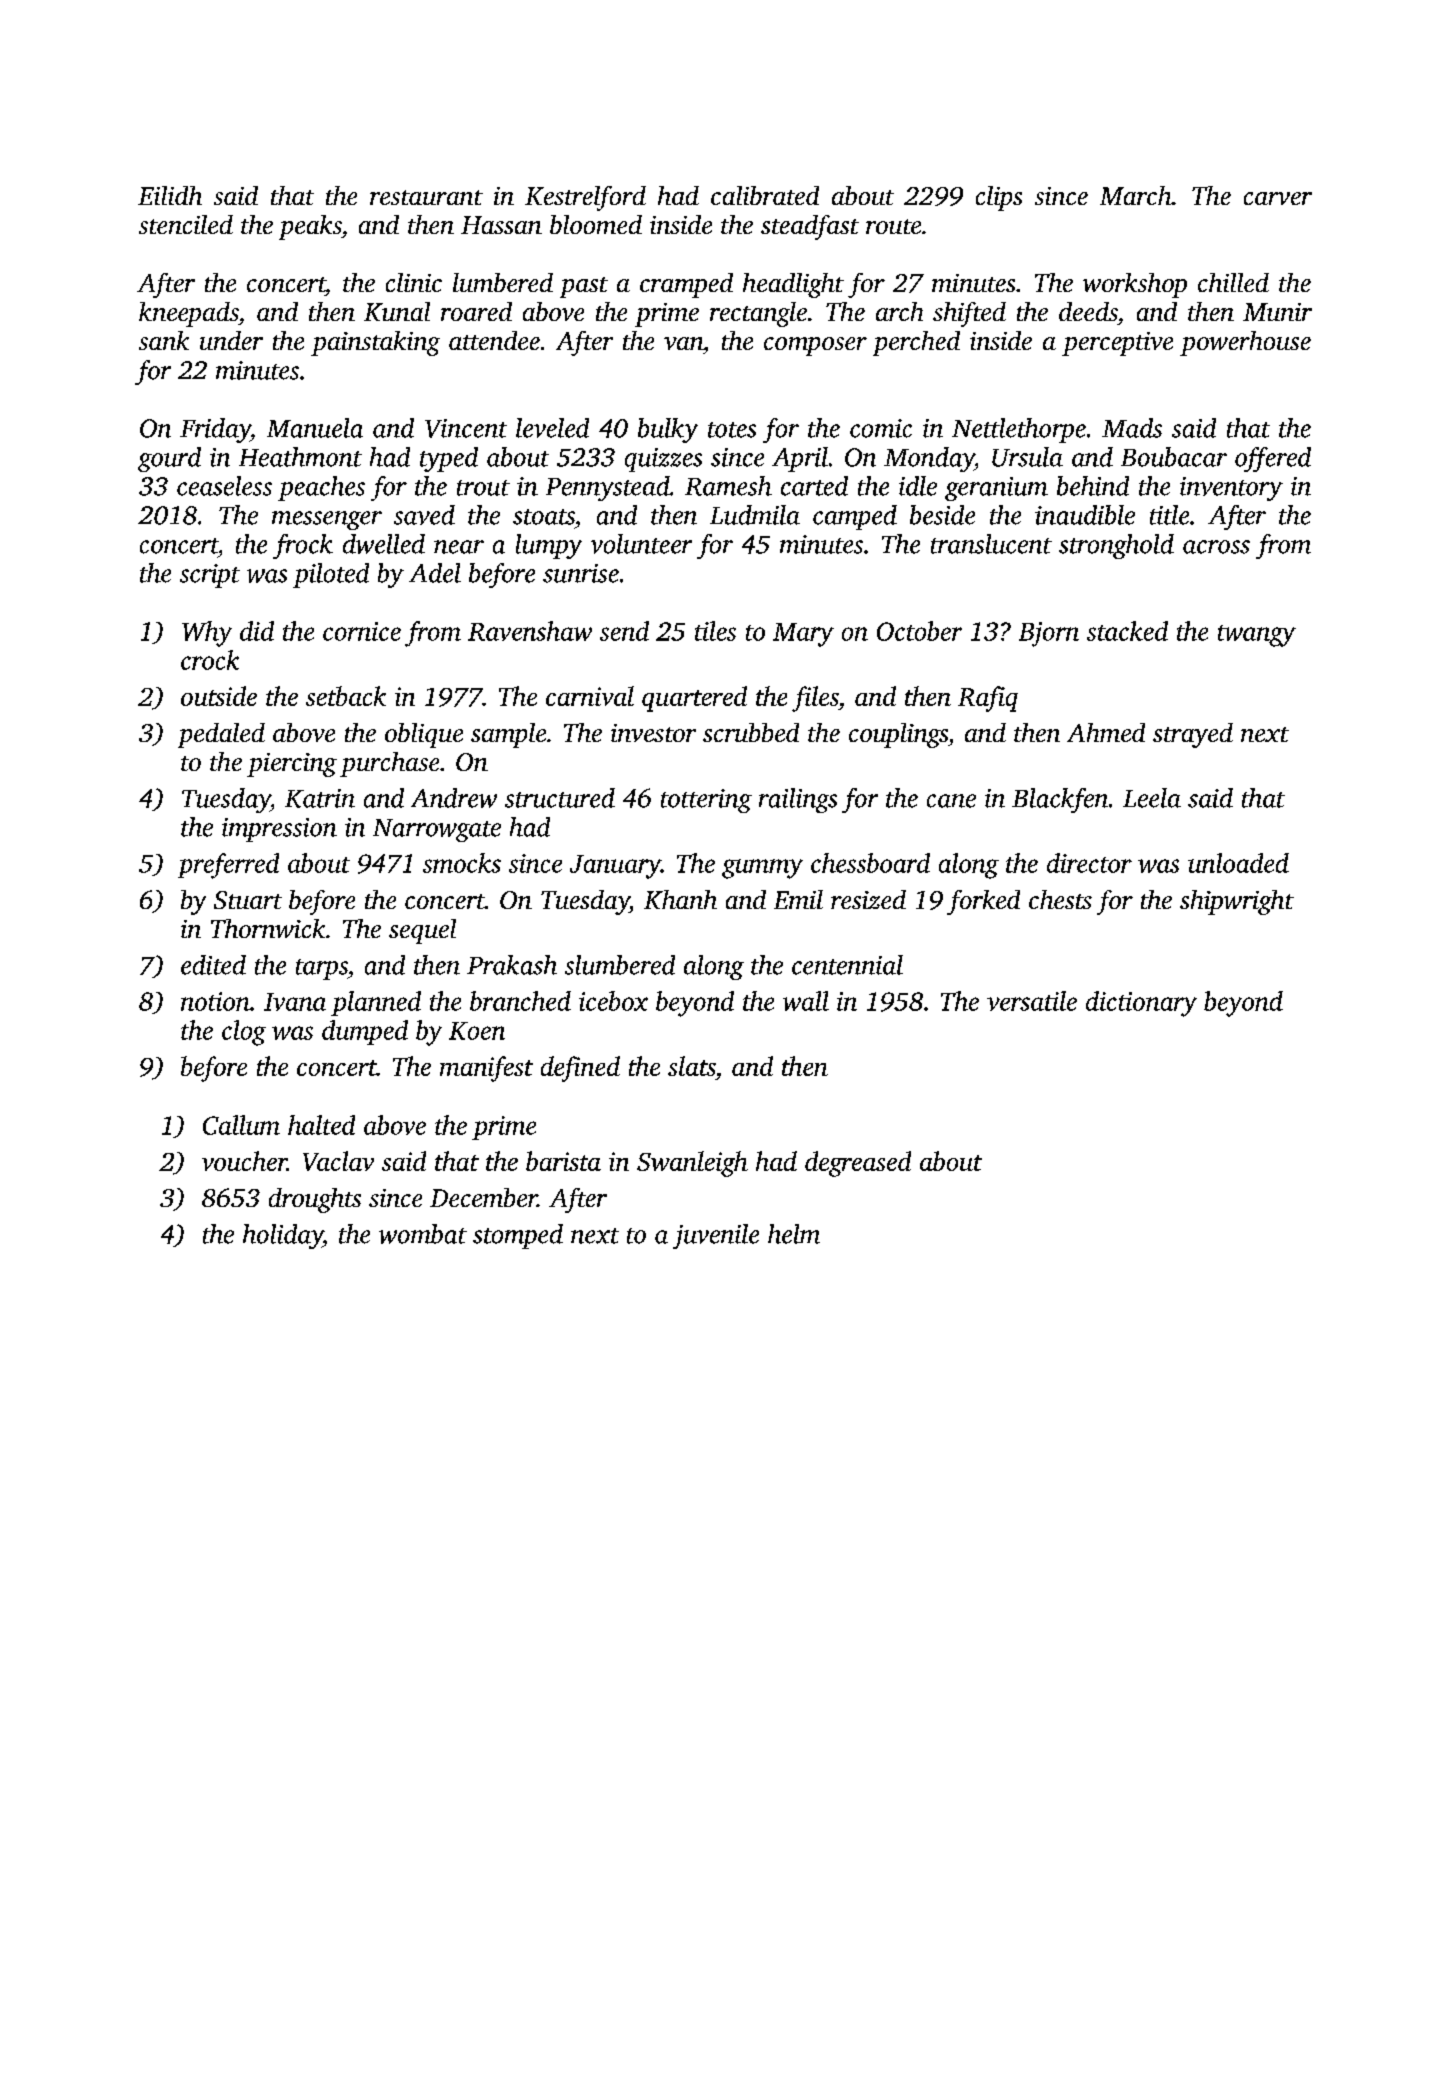 The height and width of the screenshot is (2100, 1450). What do you see at coordinates (868, 899) in the screenshot?
I see `resized` at bounding box center [868, 899].
